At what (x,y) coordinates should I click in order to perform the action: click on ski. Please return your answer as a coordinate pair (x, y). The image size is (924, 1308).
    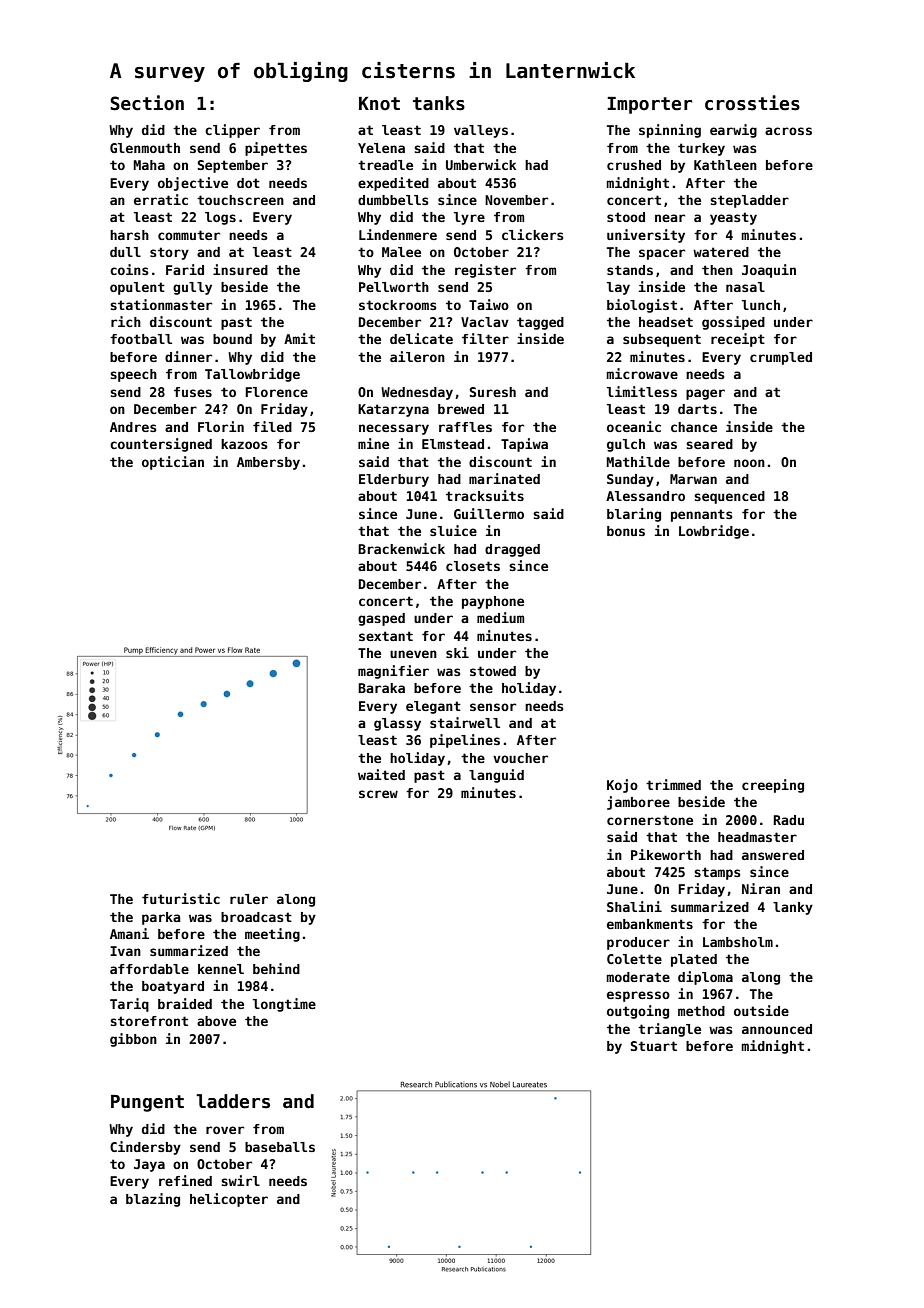
    Looking at the image, I should click on (457, 652).
